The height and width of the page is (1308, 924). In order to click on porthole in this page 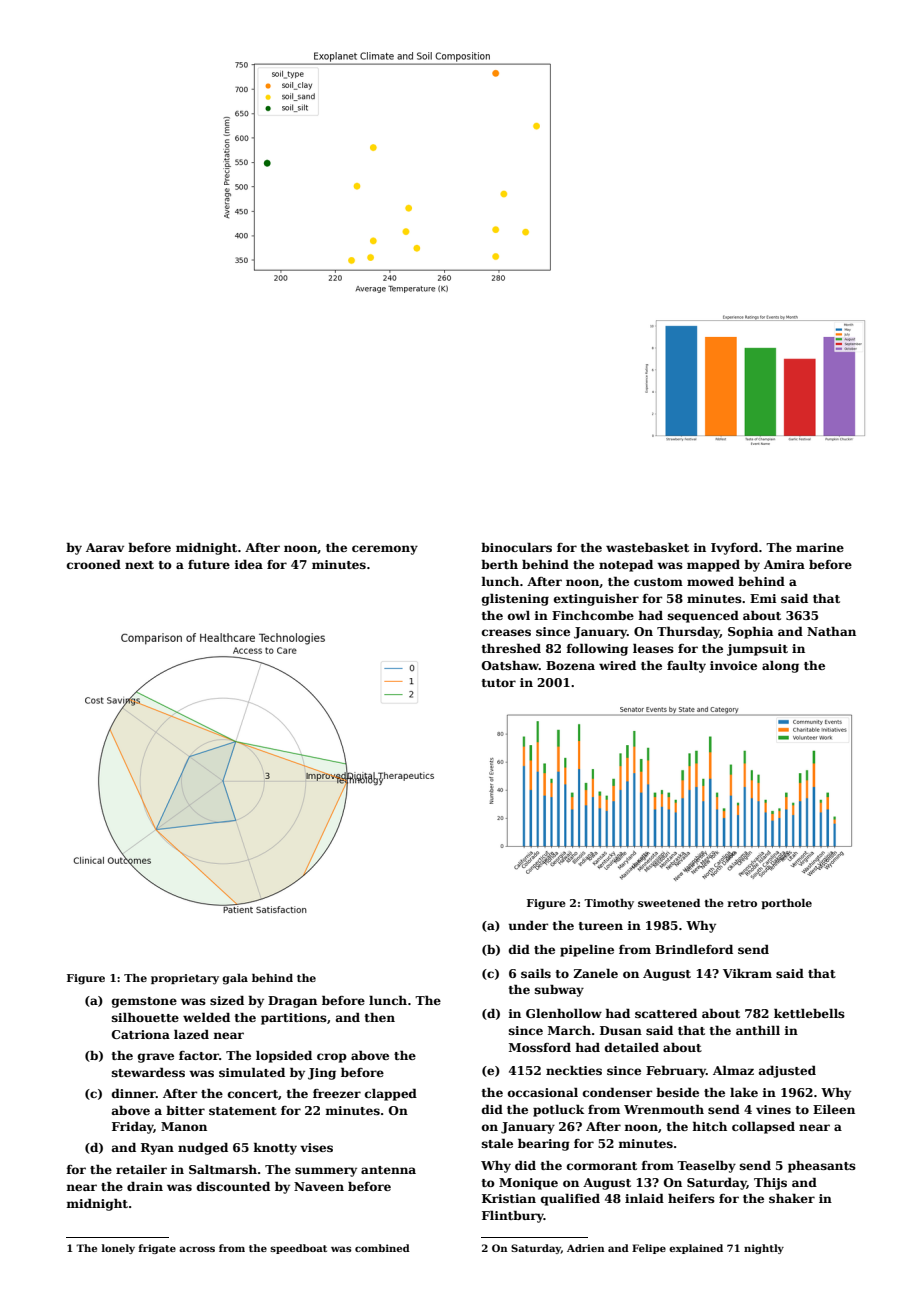, I will do `click(786, 904)`.
